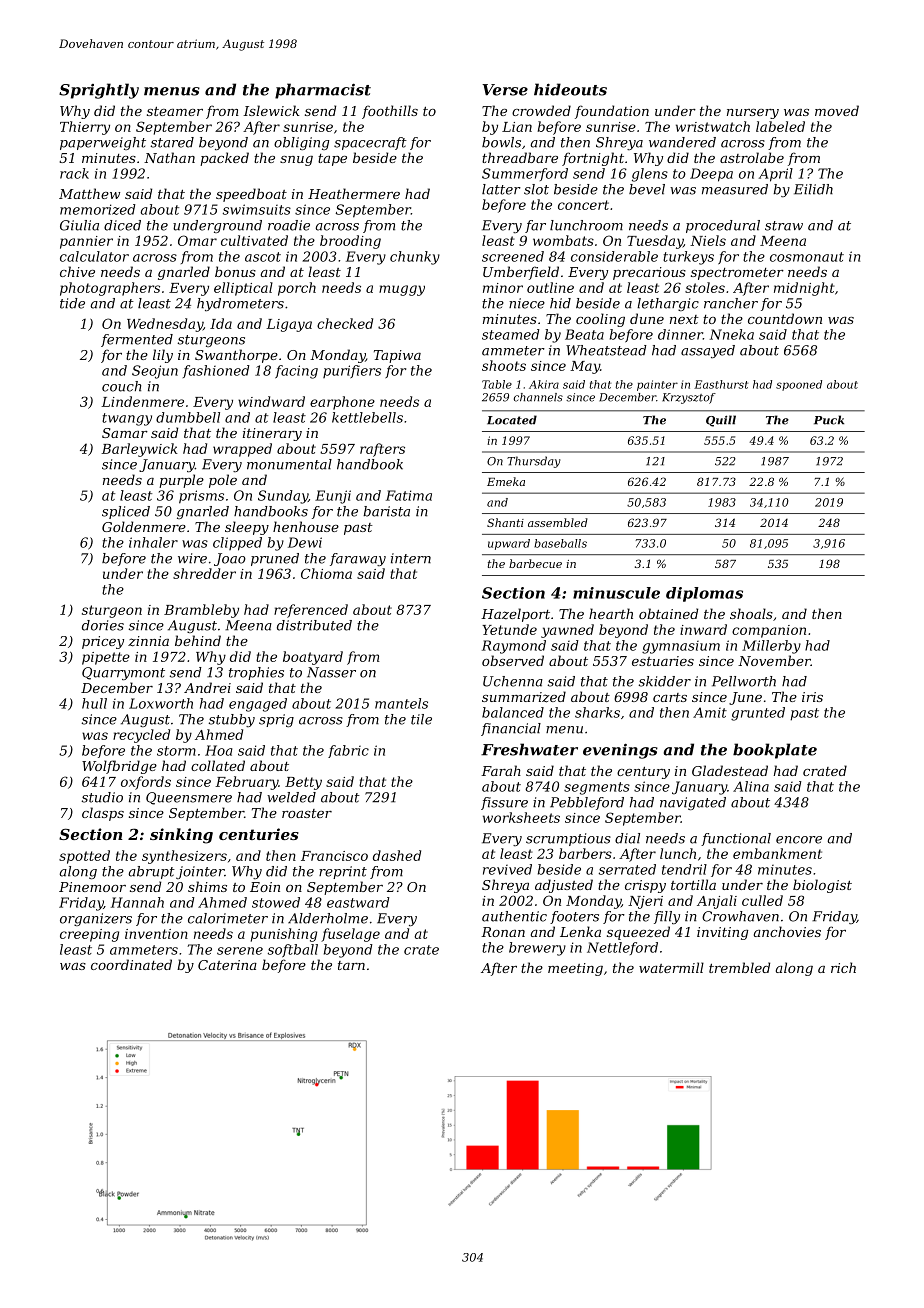 This screenshot has width=924, height=1308. What do you see at coordinates (730, 770) in the screenshot?
I see `Gladestead` at bounding box center [730, 770].
